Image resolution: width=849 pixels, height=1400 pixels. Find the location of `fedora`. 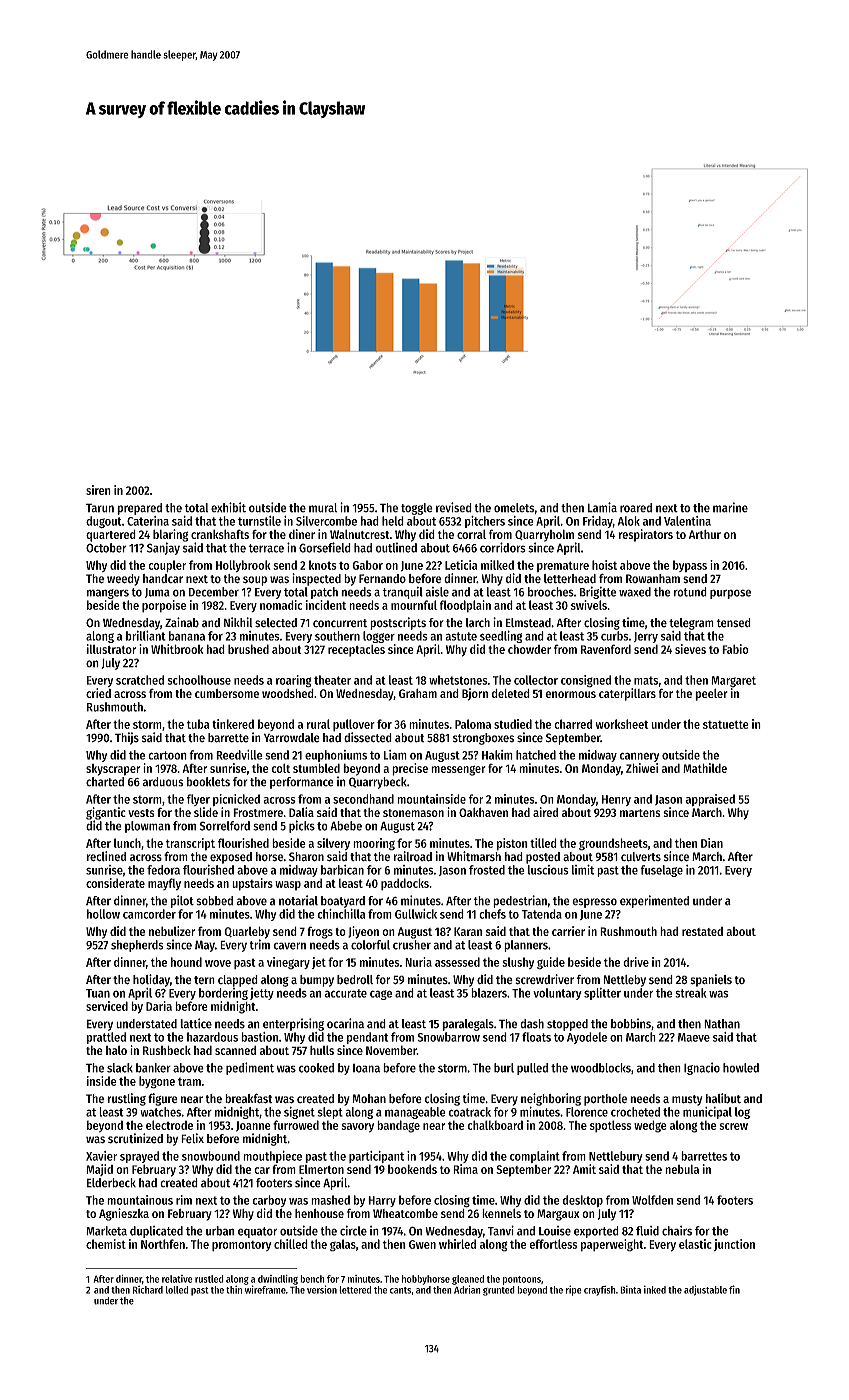

fedora is located at coordinates (163, 870).
